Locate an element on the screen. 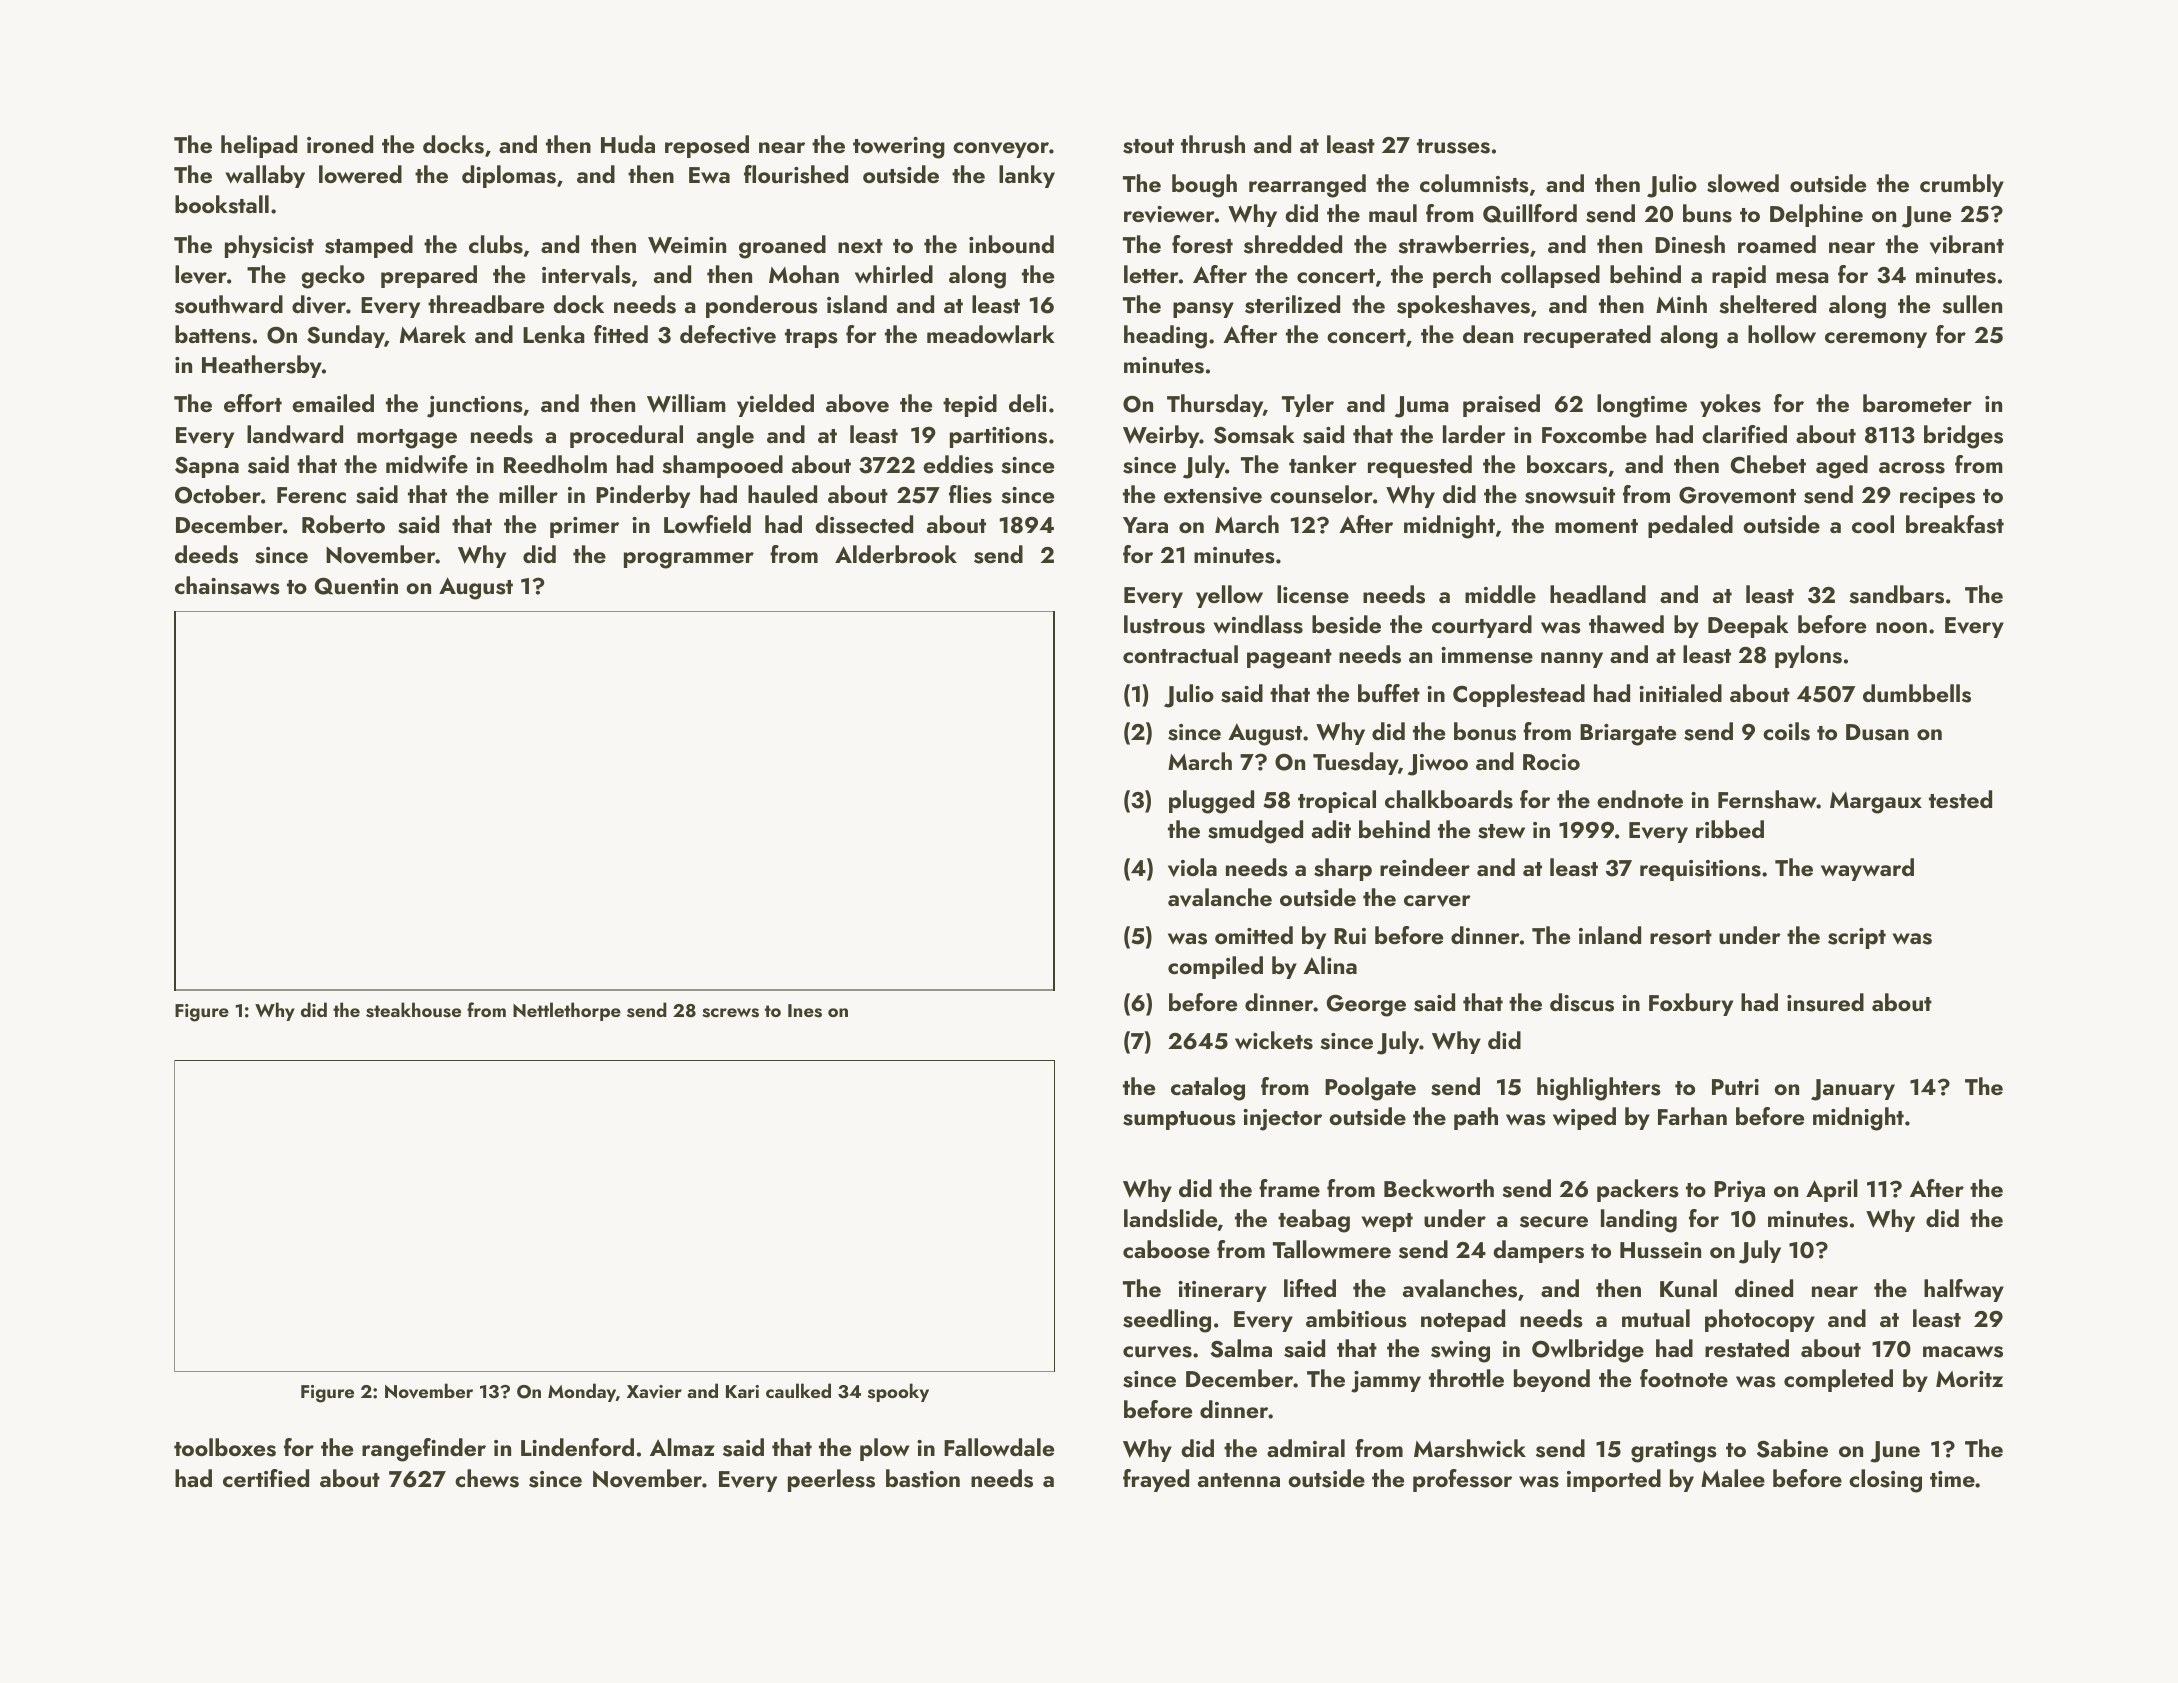 The width and height of the screenshot is (2178, 1683). lustrous is located at coordinates (1164, 624).
